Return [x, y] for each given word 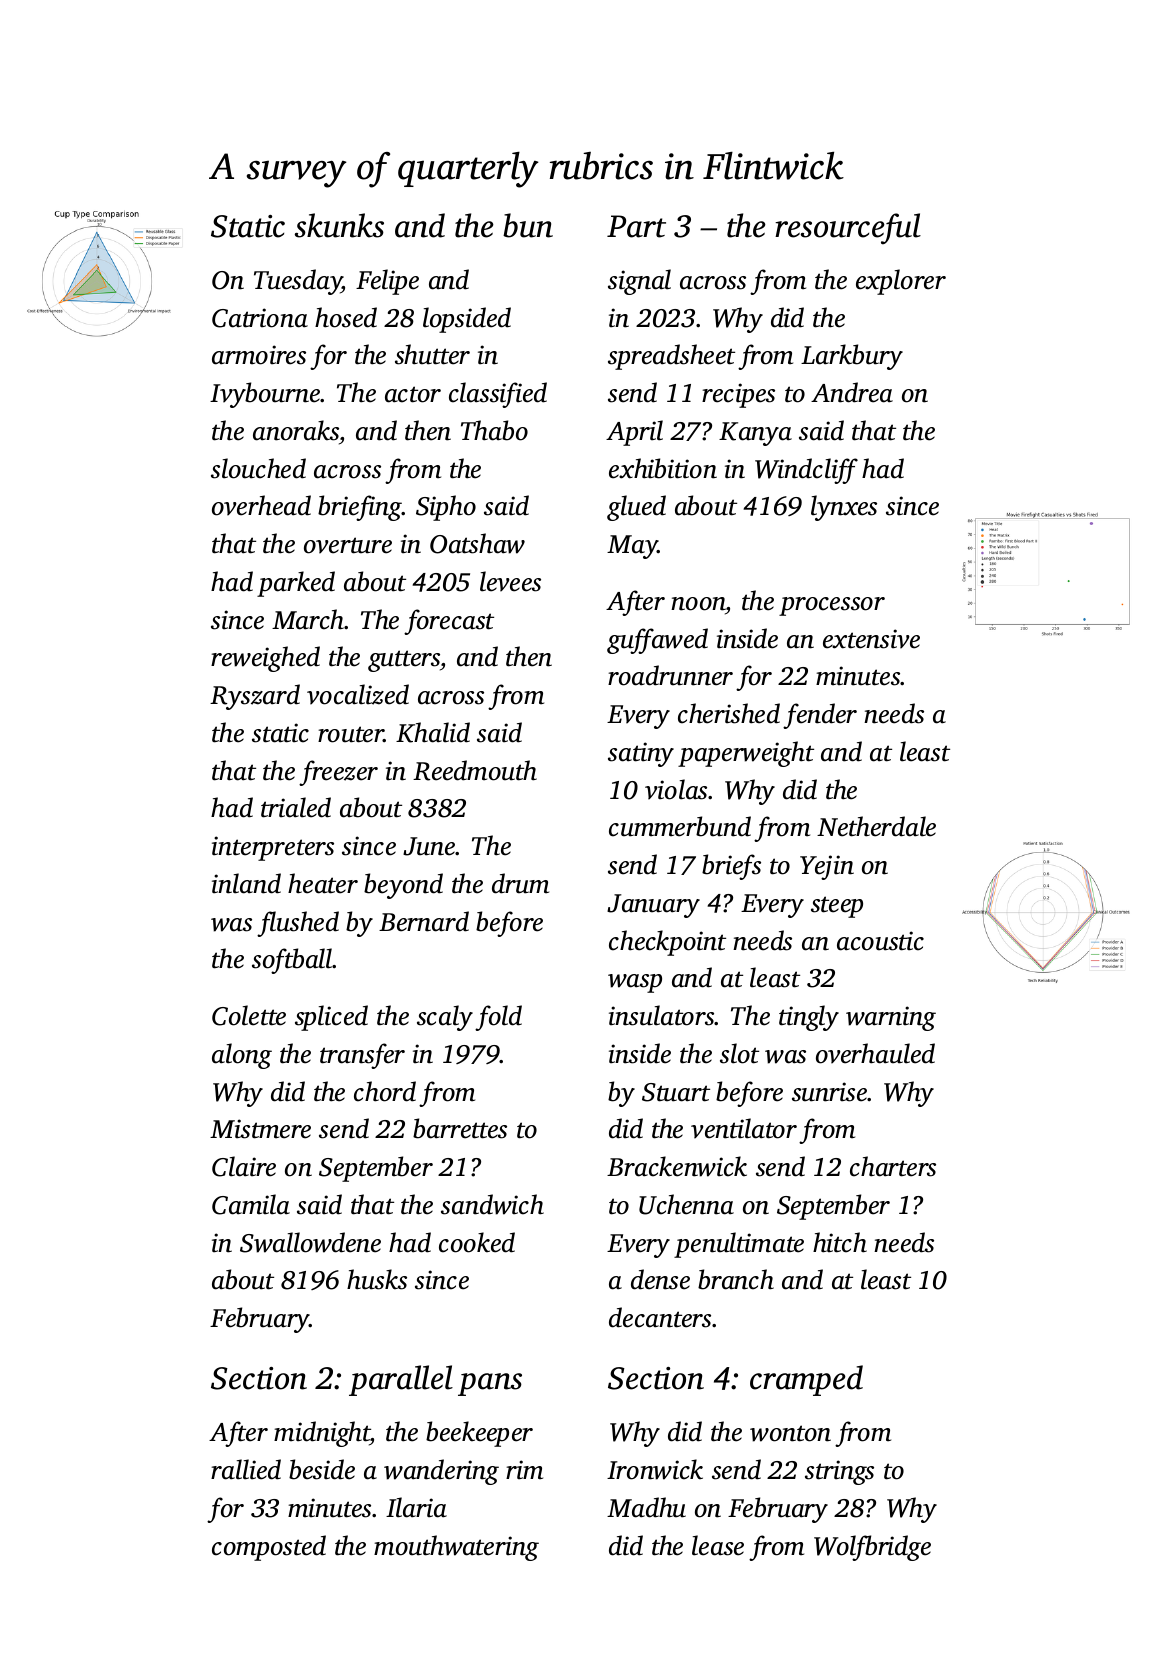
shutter [432, 354]
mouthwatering [456, 1548]
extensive [871, 639]
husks [377, 1279]
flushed [298, 924]
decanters [660, 1317]
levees [510, 581]
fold [498, 1018]
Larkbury [852, 357]
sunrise [830, 1092]
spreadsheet [671, 357]
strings [839, 1472]
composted [269, 1548]
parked [296, 584]
